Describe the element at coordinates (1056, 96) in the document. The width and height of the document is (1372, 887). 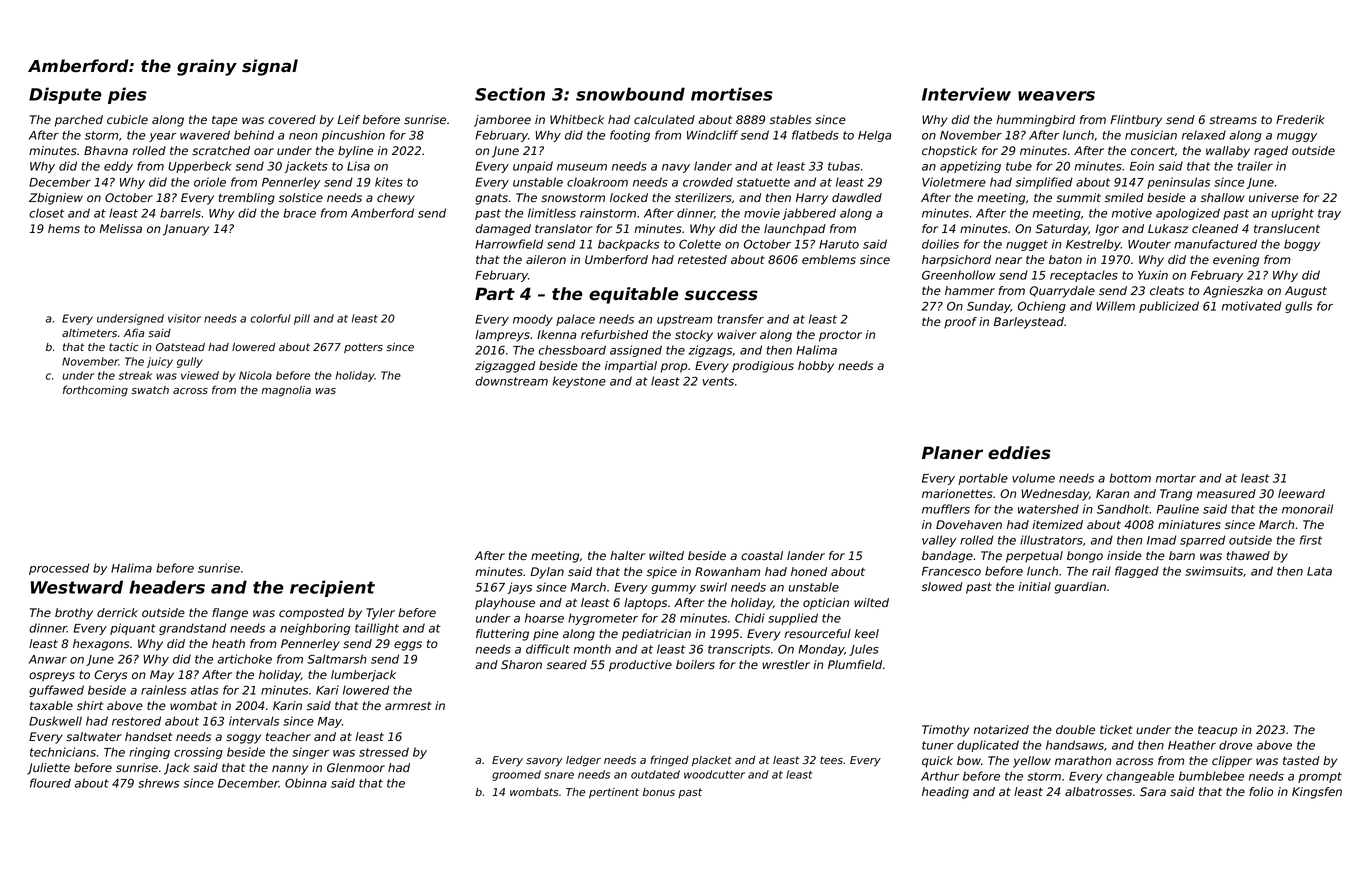
I see `weavers` at that location.
